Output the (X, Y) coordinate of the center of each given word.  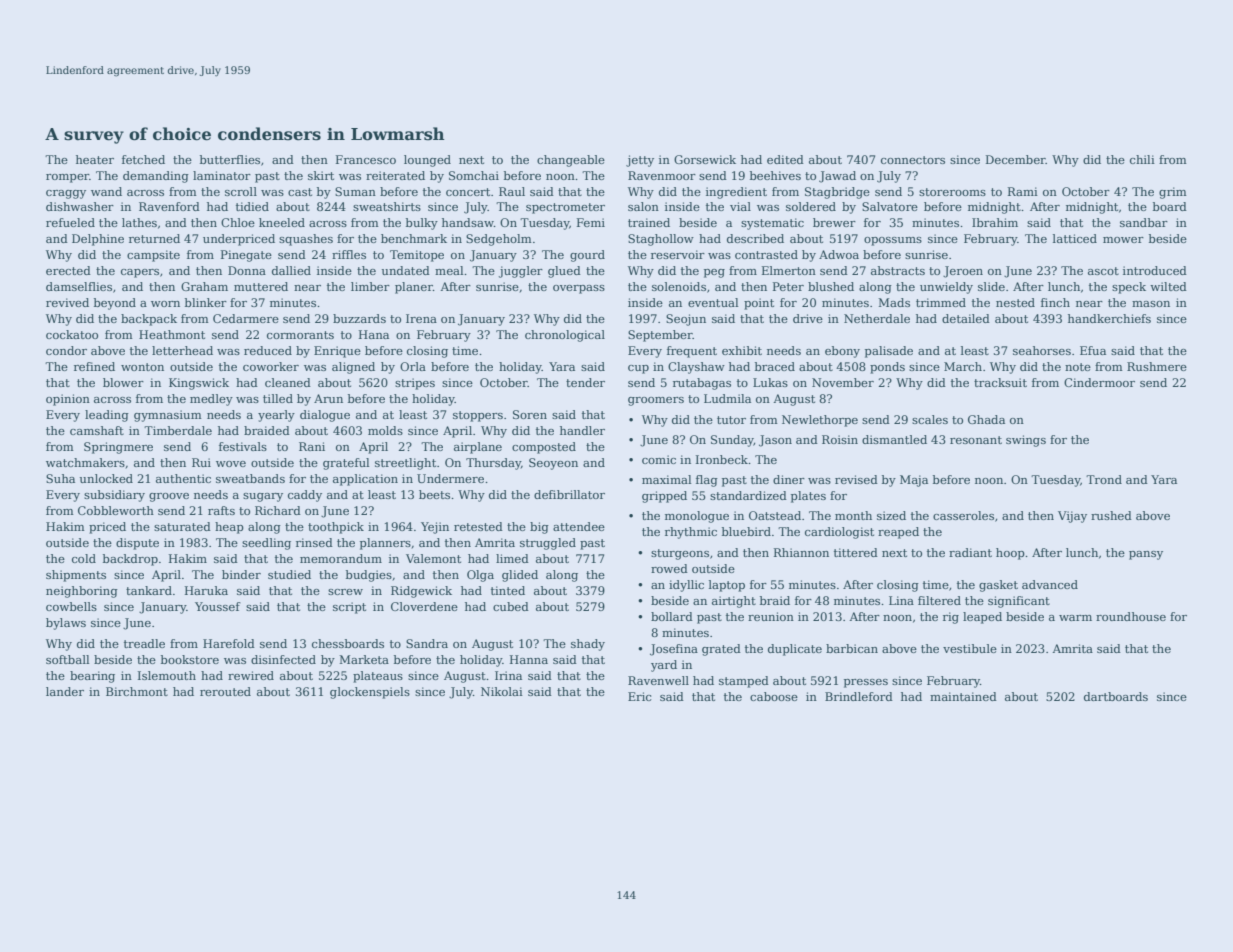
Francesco (366, 159)
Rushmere (1157, 366)
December (1016, 159)
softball (67, 659)
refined (94, 366)
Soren (530, 414)
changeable (571, 161)
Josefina (674, 650)
